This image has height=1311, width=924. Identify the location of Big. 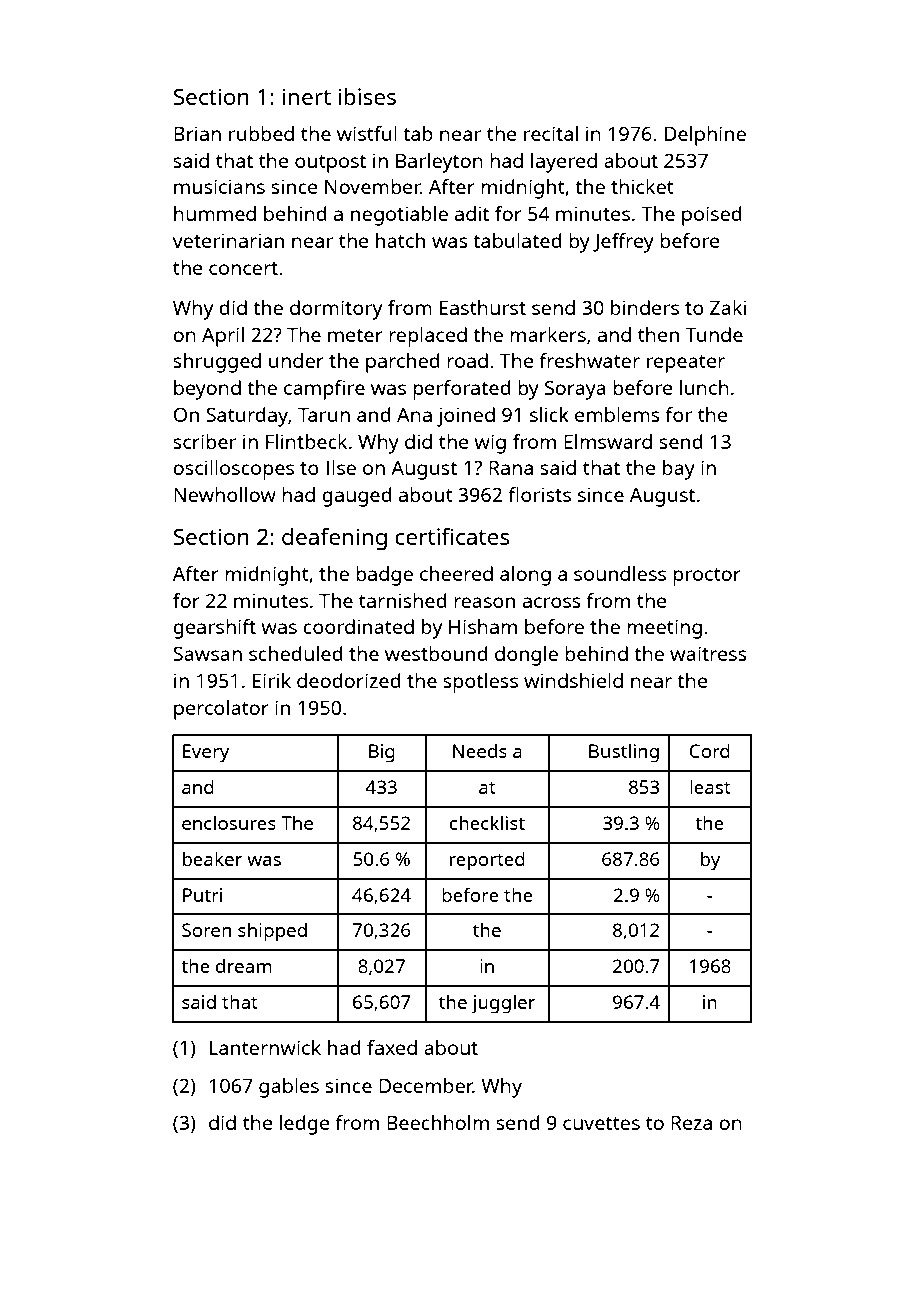
(382, 753).
